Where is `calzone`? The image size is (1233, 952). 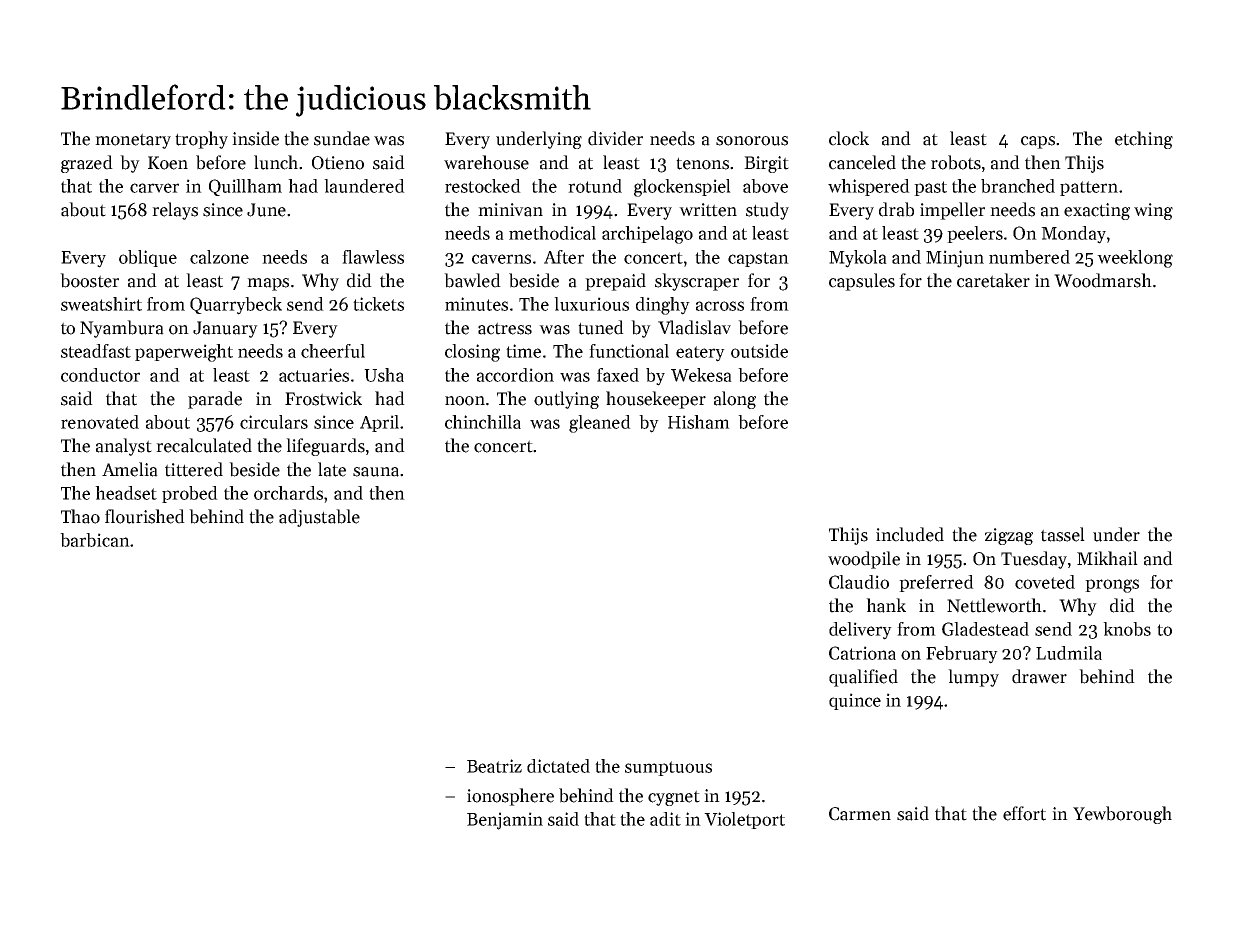 calzone is located at coordinates (219, 257).
